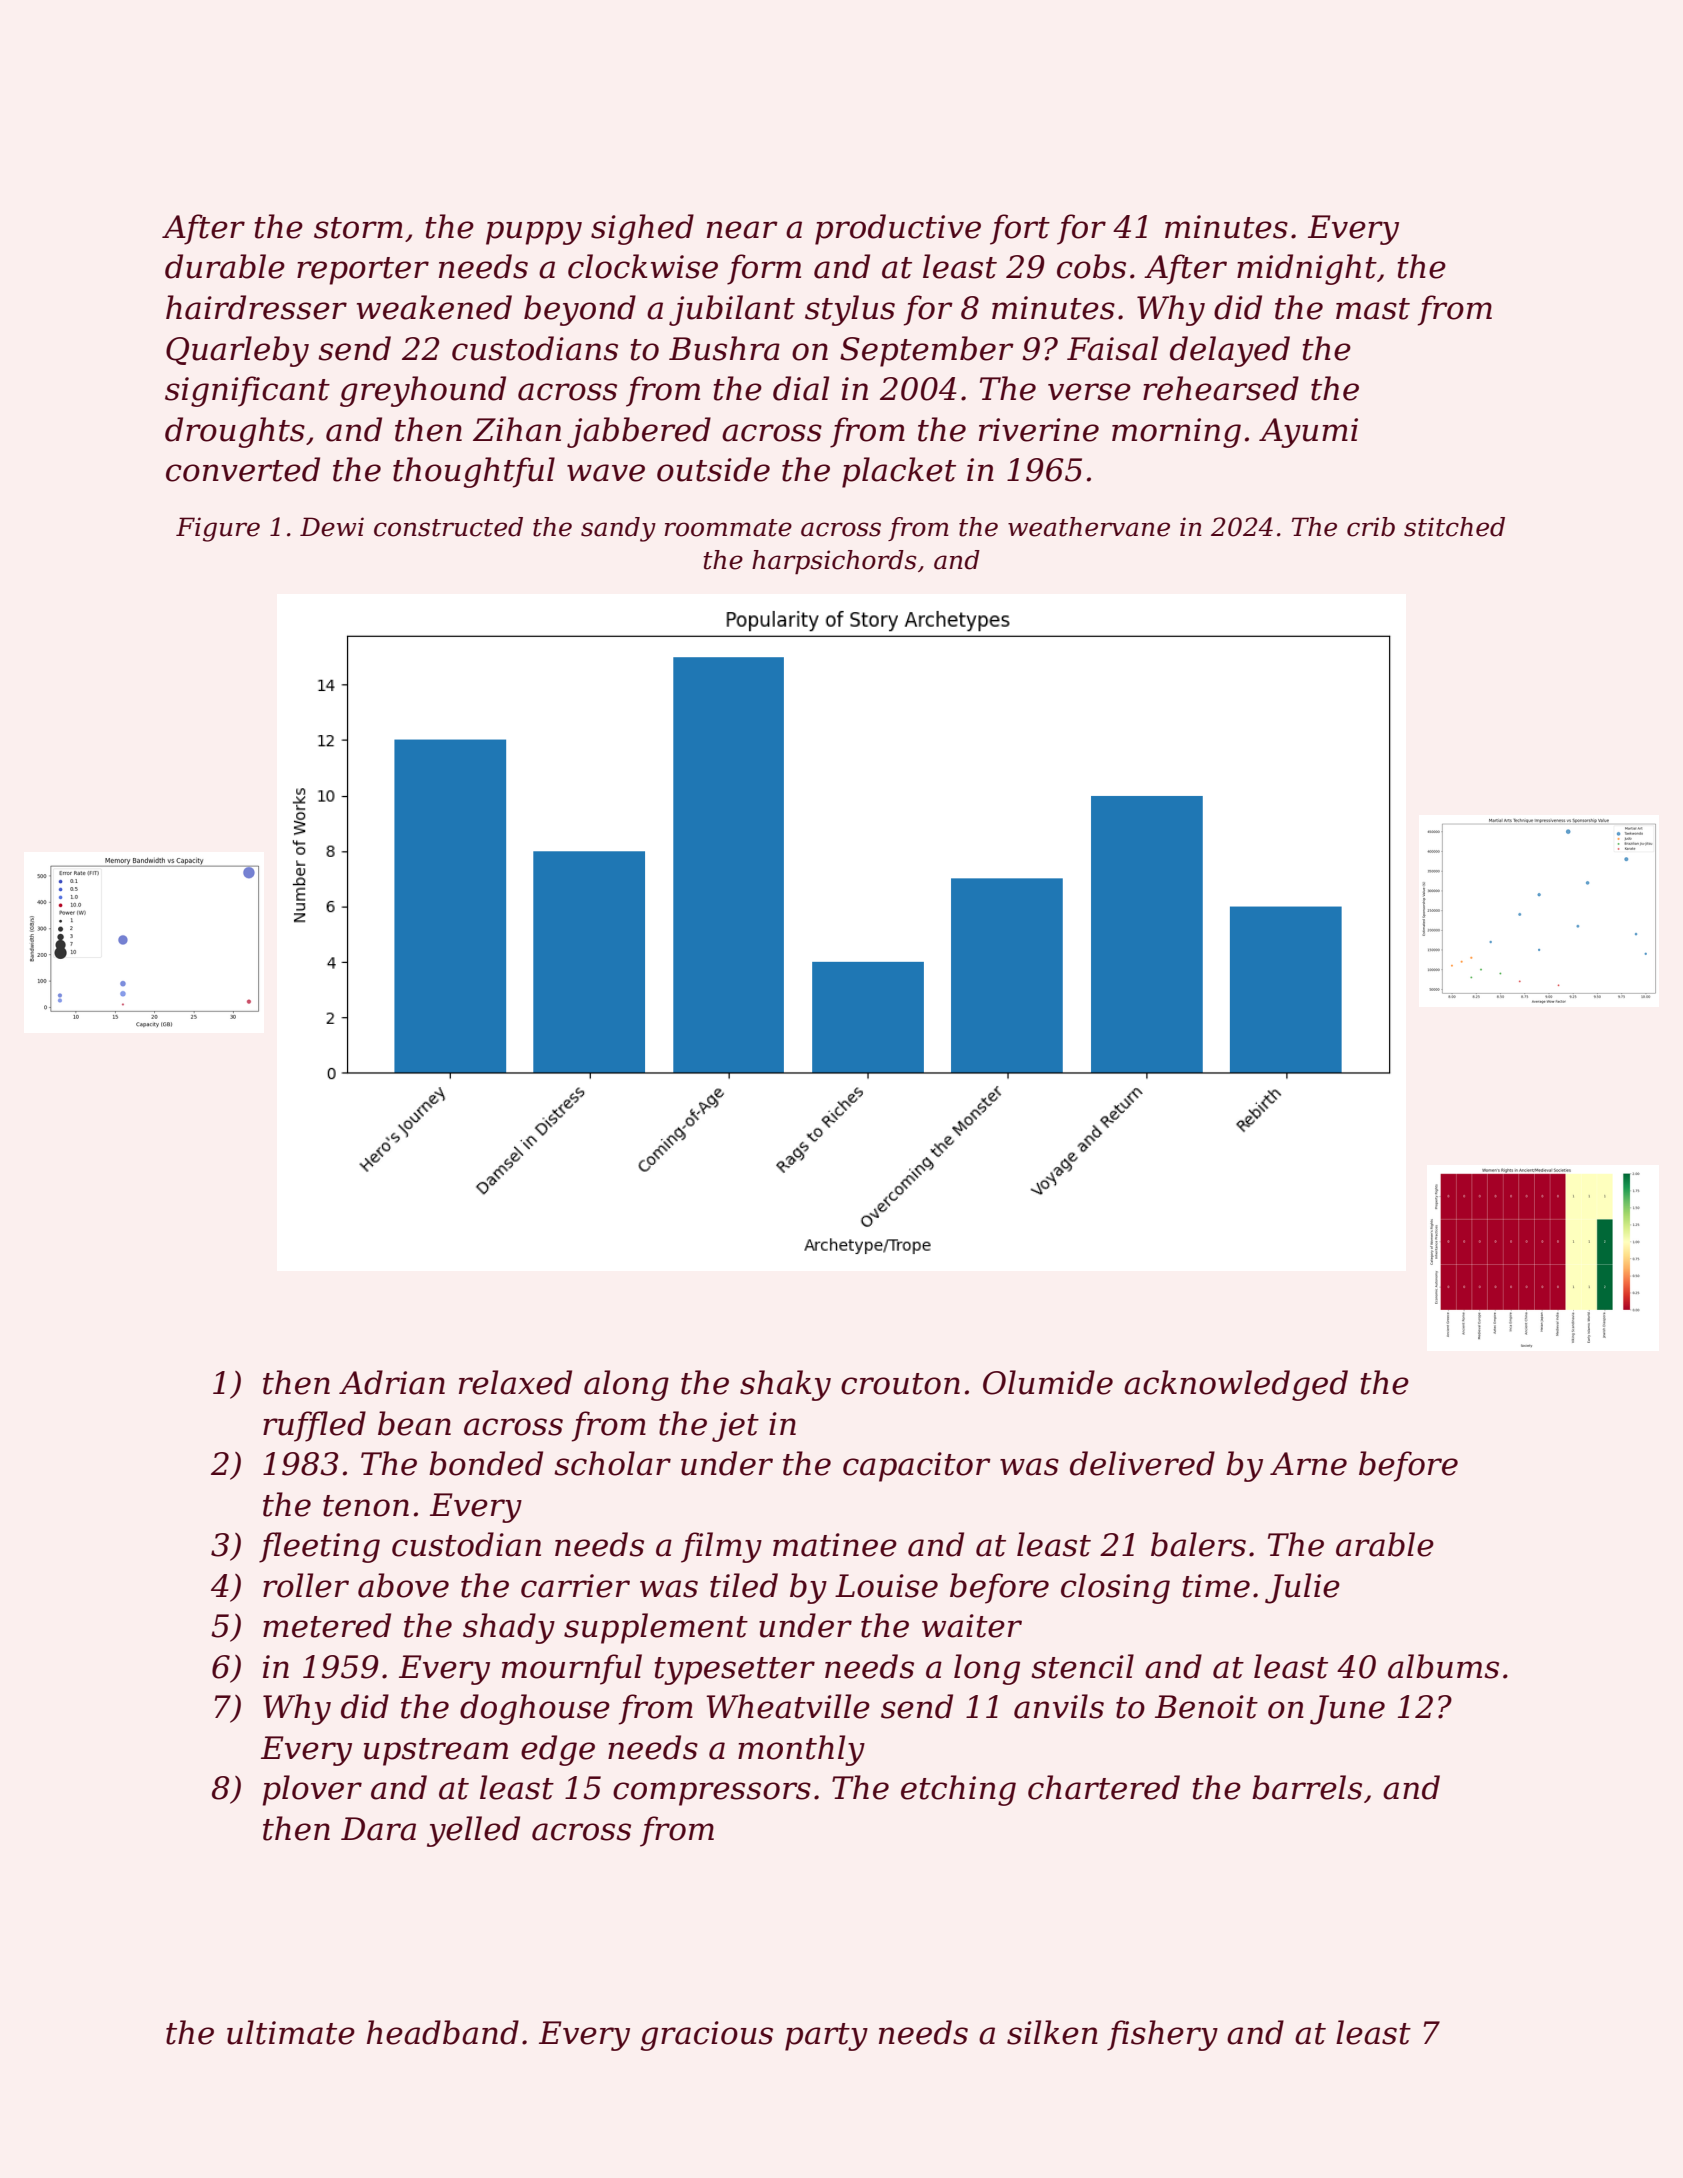  What do you see at coordinates (1307, 269) in the screenshot?
I see `midnight` at bounding box center [1307, 269].
